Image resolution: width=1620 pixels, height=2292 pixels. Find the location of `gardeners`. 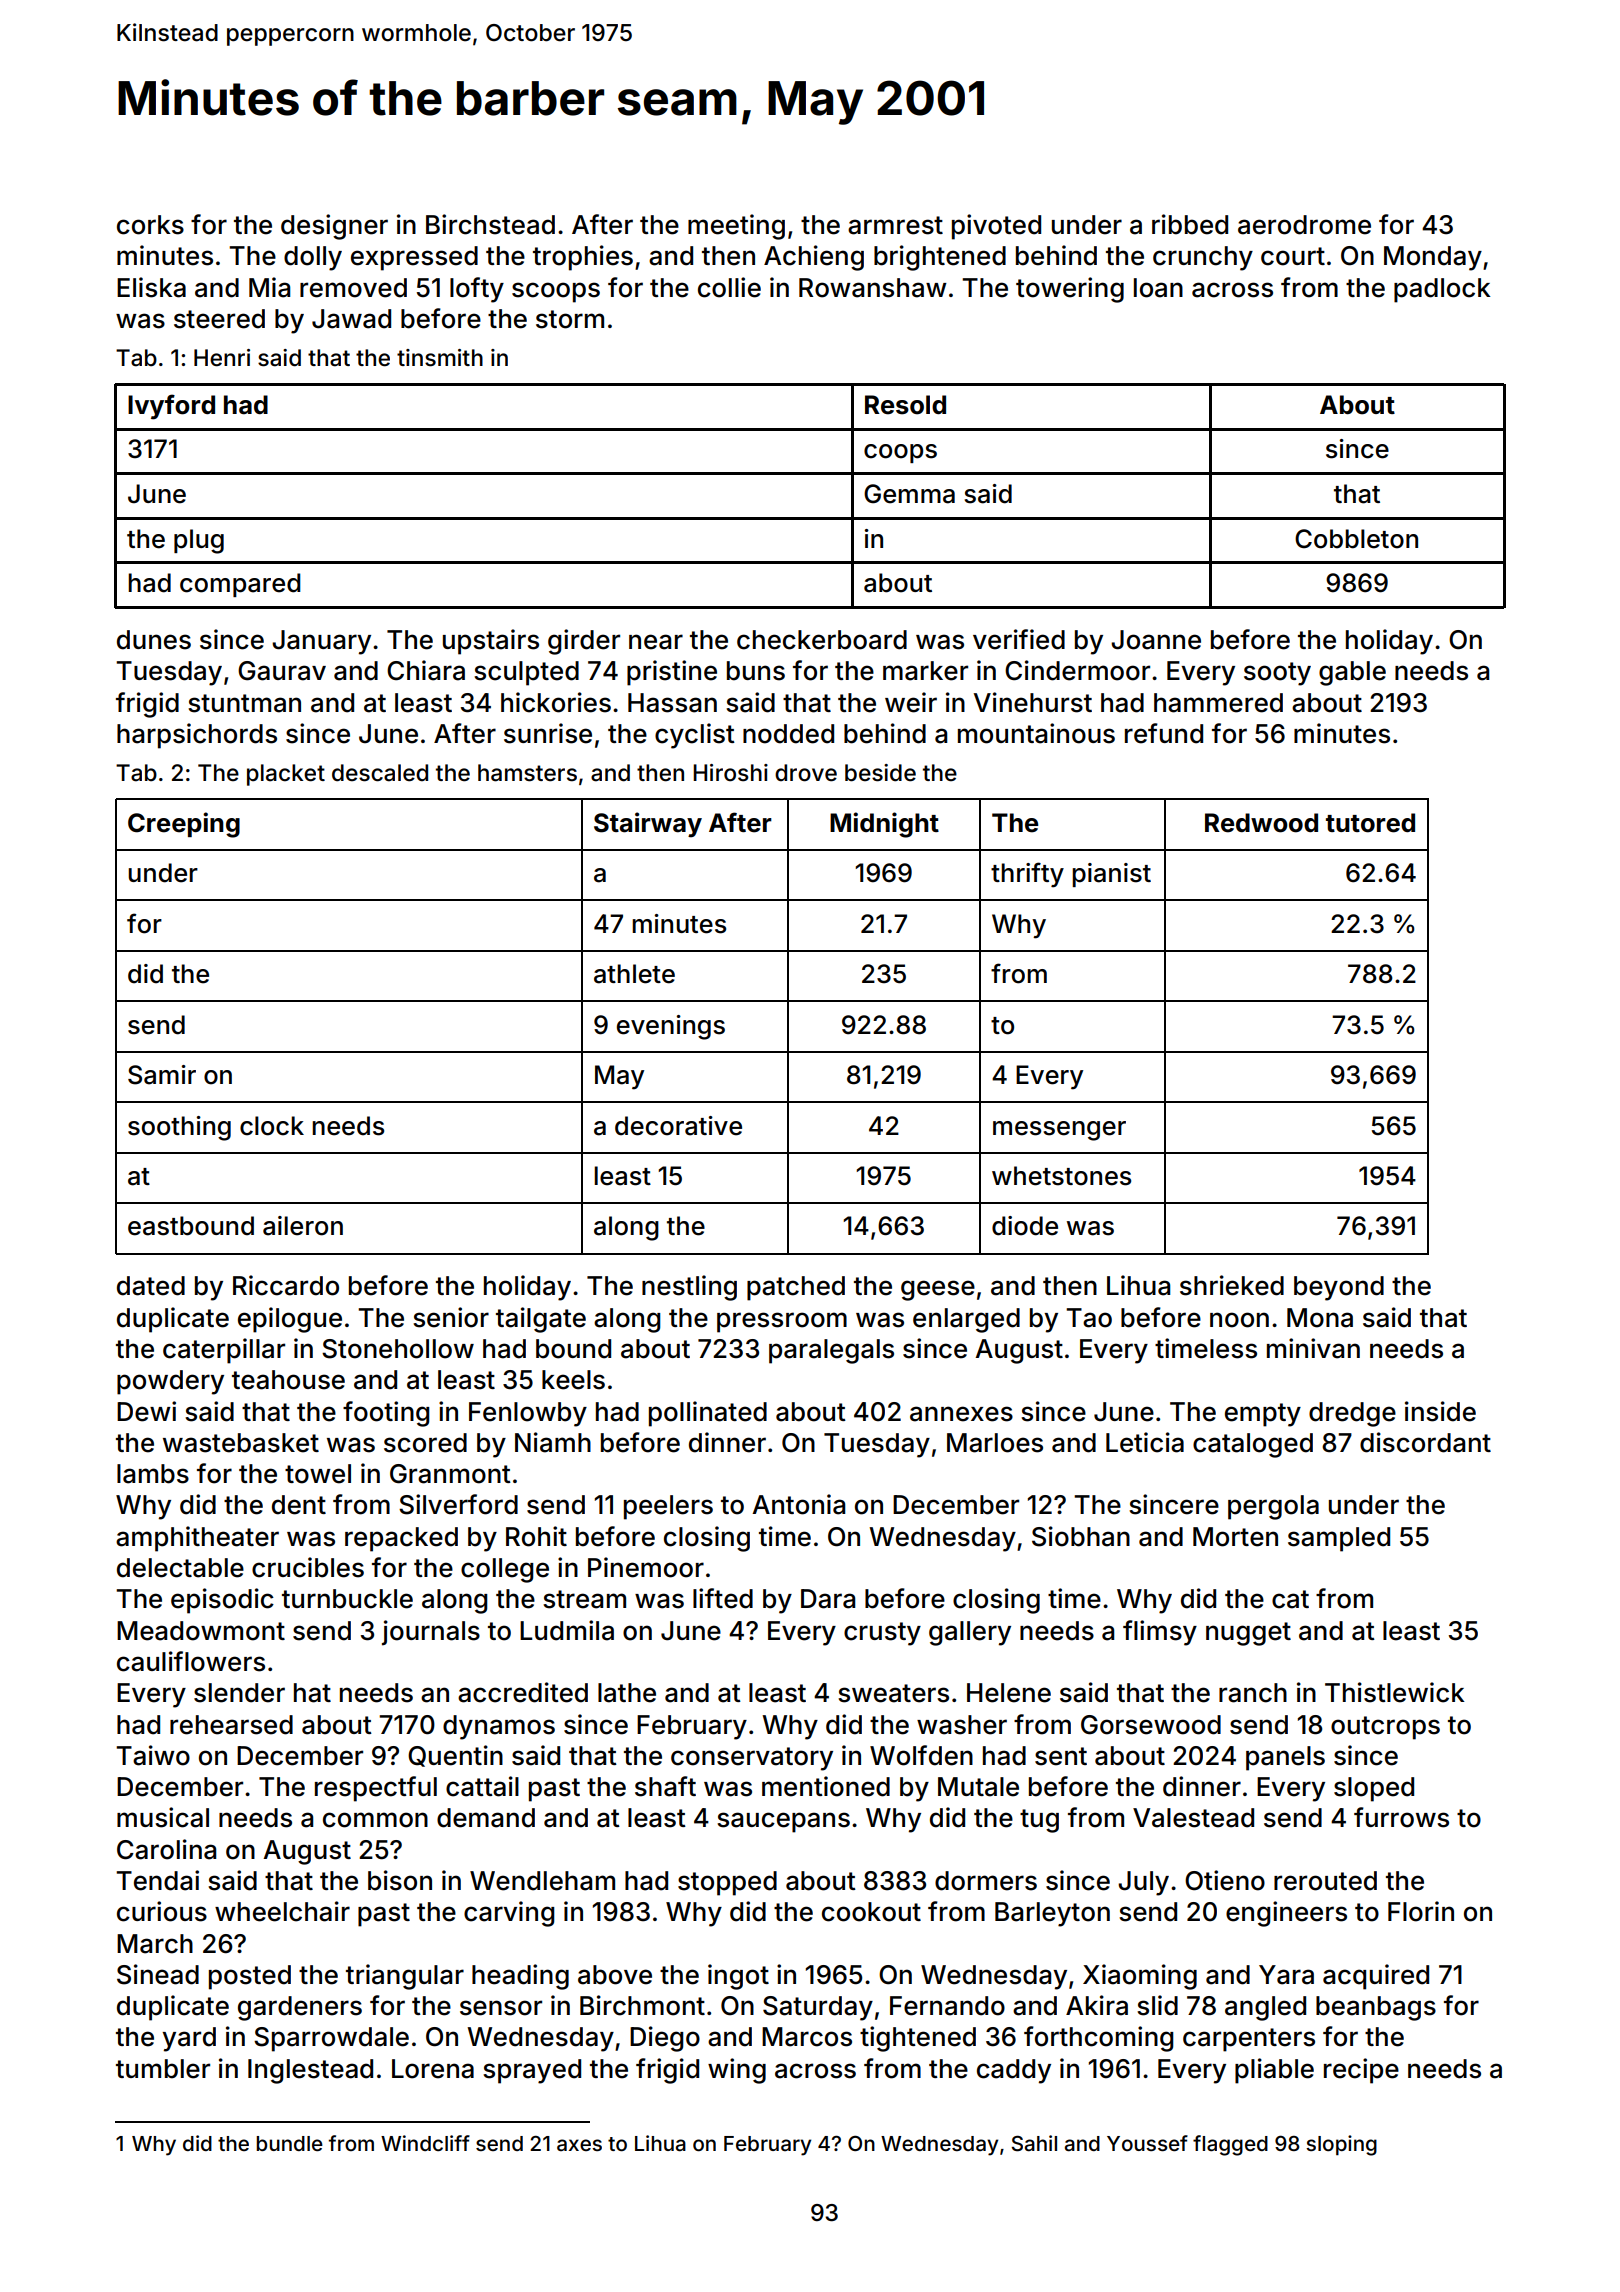

gardeners is located at coordinates (300, 2008).
